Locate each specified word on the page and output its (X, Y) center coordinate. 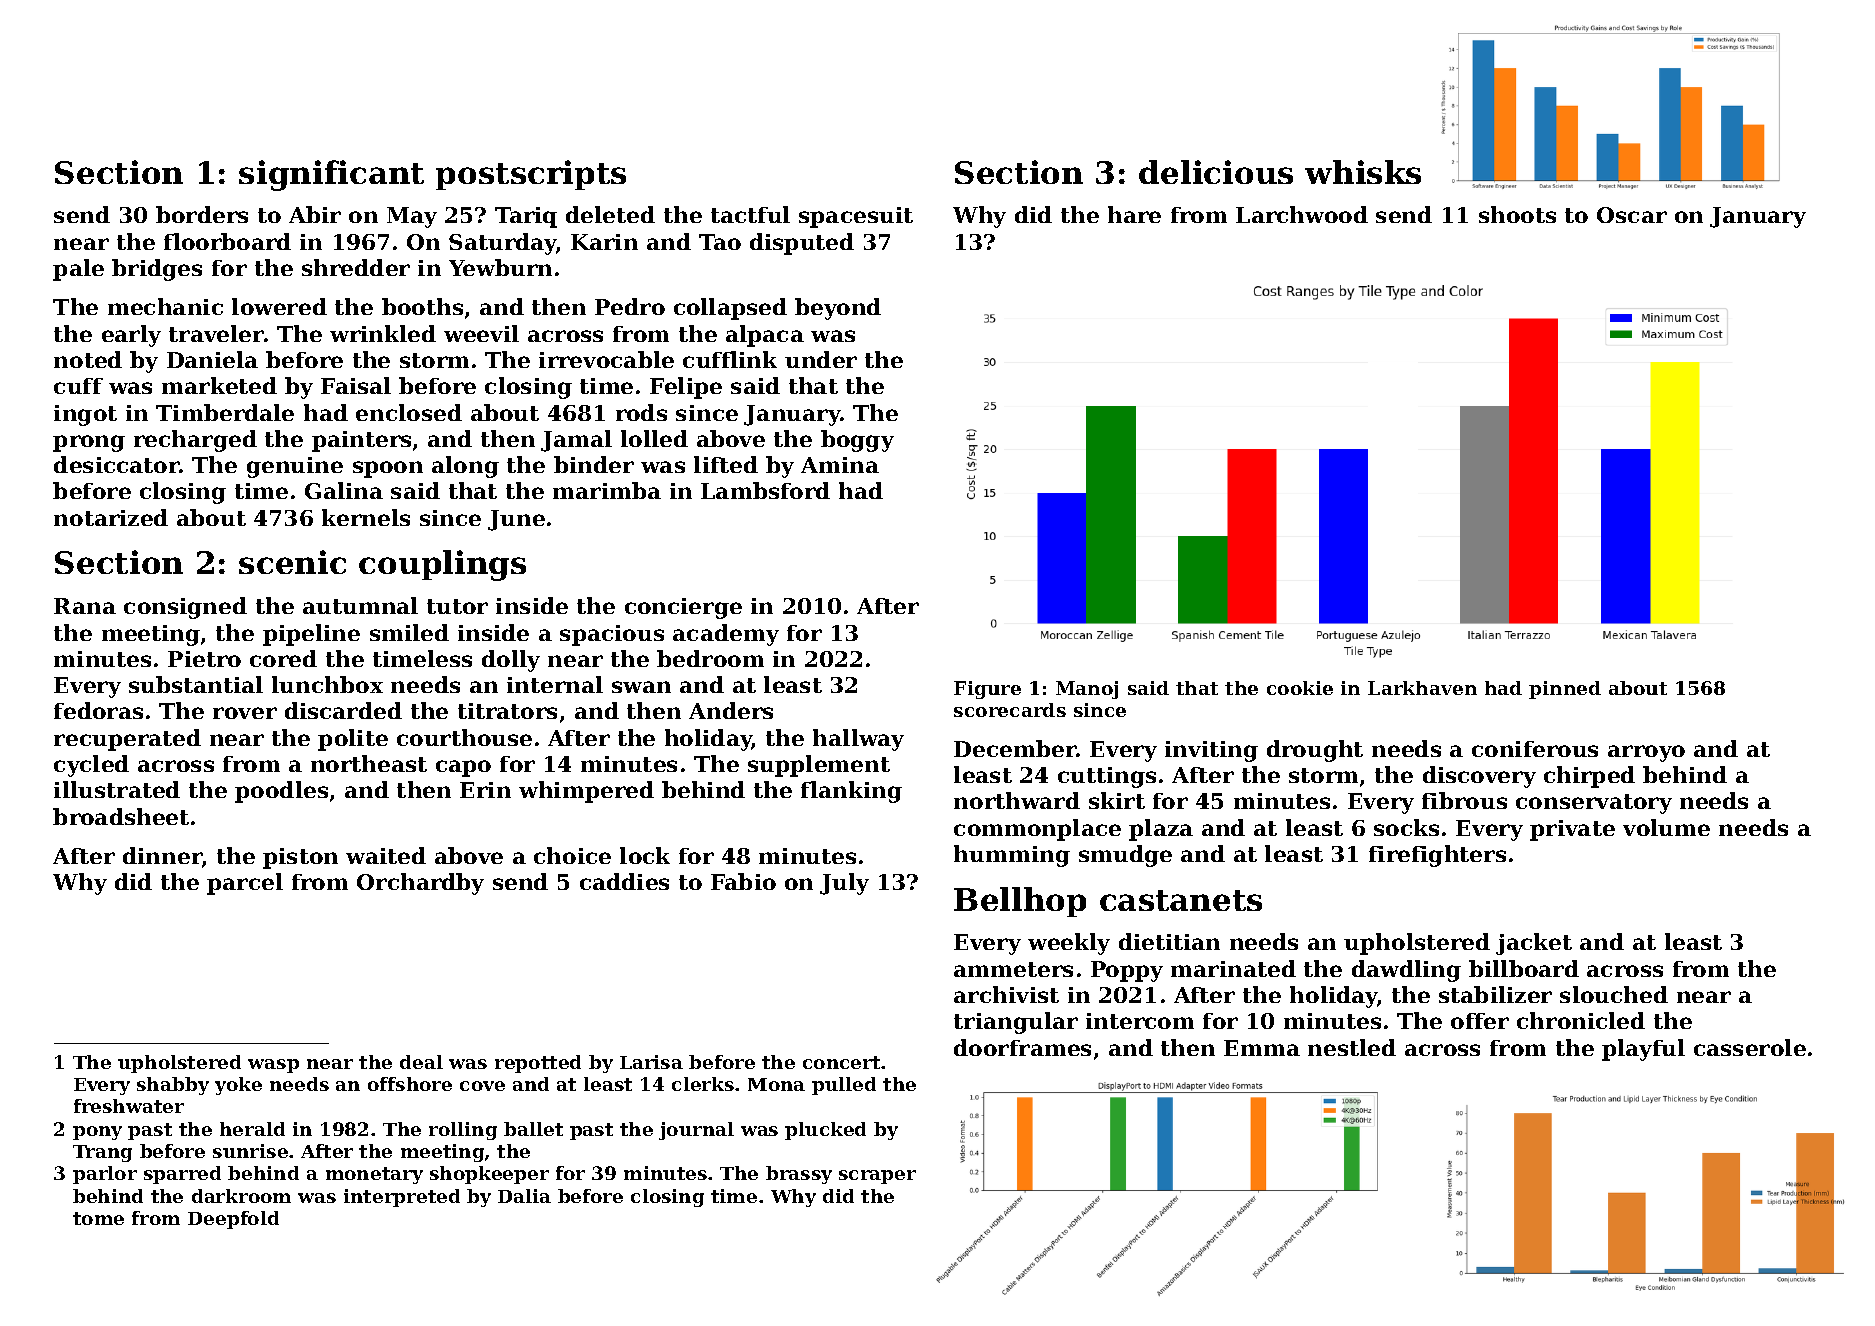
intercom (1140, 1021)
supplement (819, 766)
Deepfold (233, 1220)
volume (1666, 827)
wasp (273, 1066)
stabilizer (1495, 994)
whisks (1363, 172)
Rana (85, 606)
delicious (1216, 172)
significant (331, 175)
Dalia (524, 1196)
